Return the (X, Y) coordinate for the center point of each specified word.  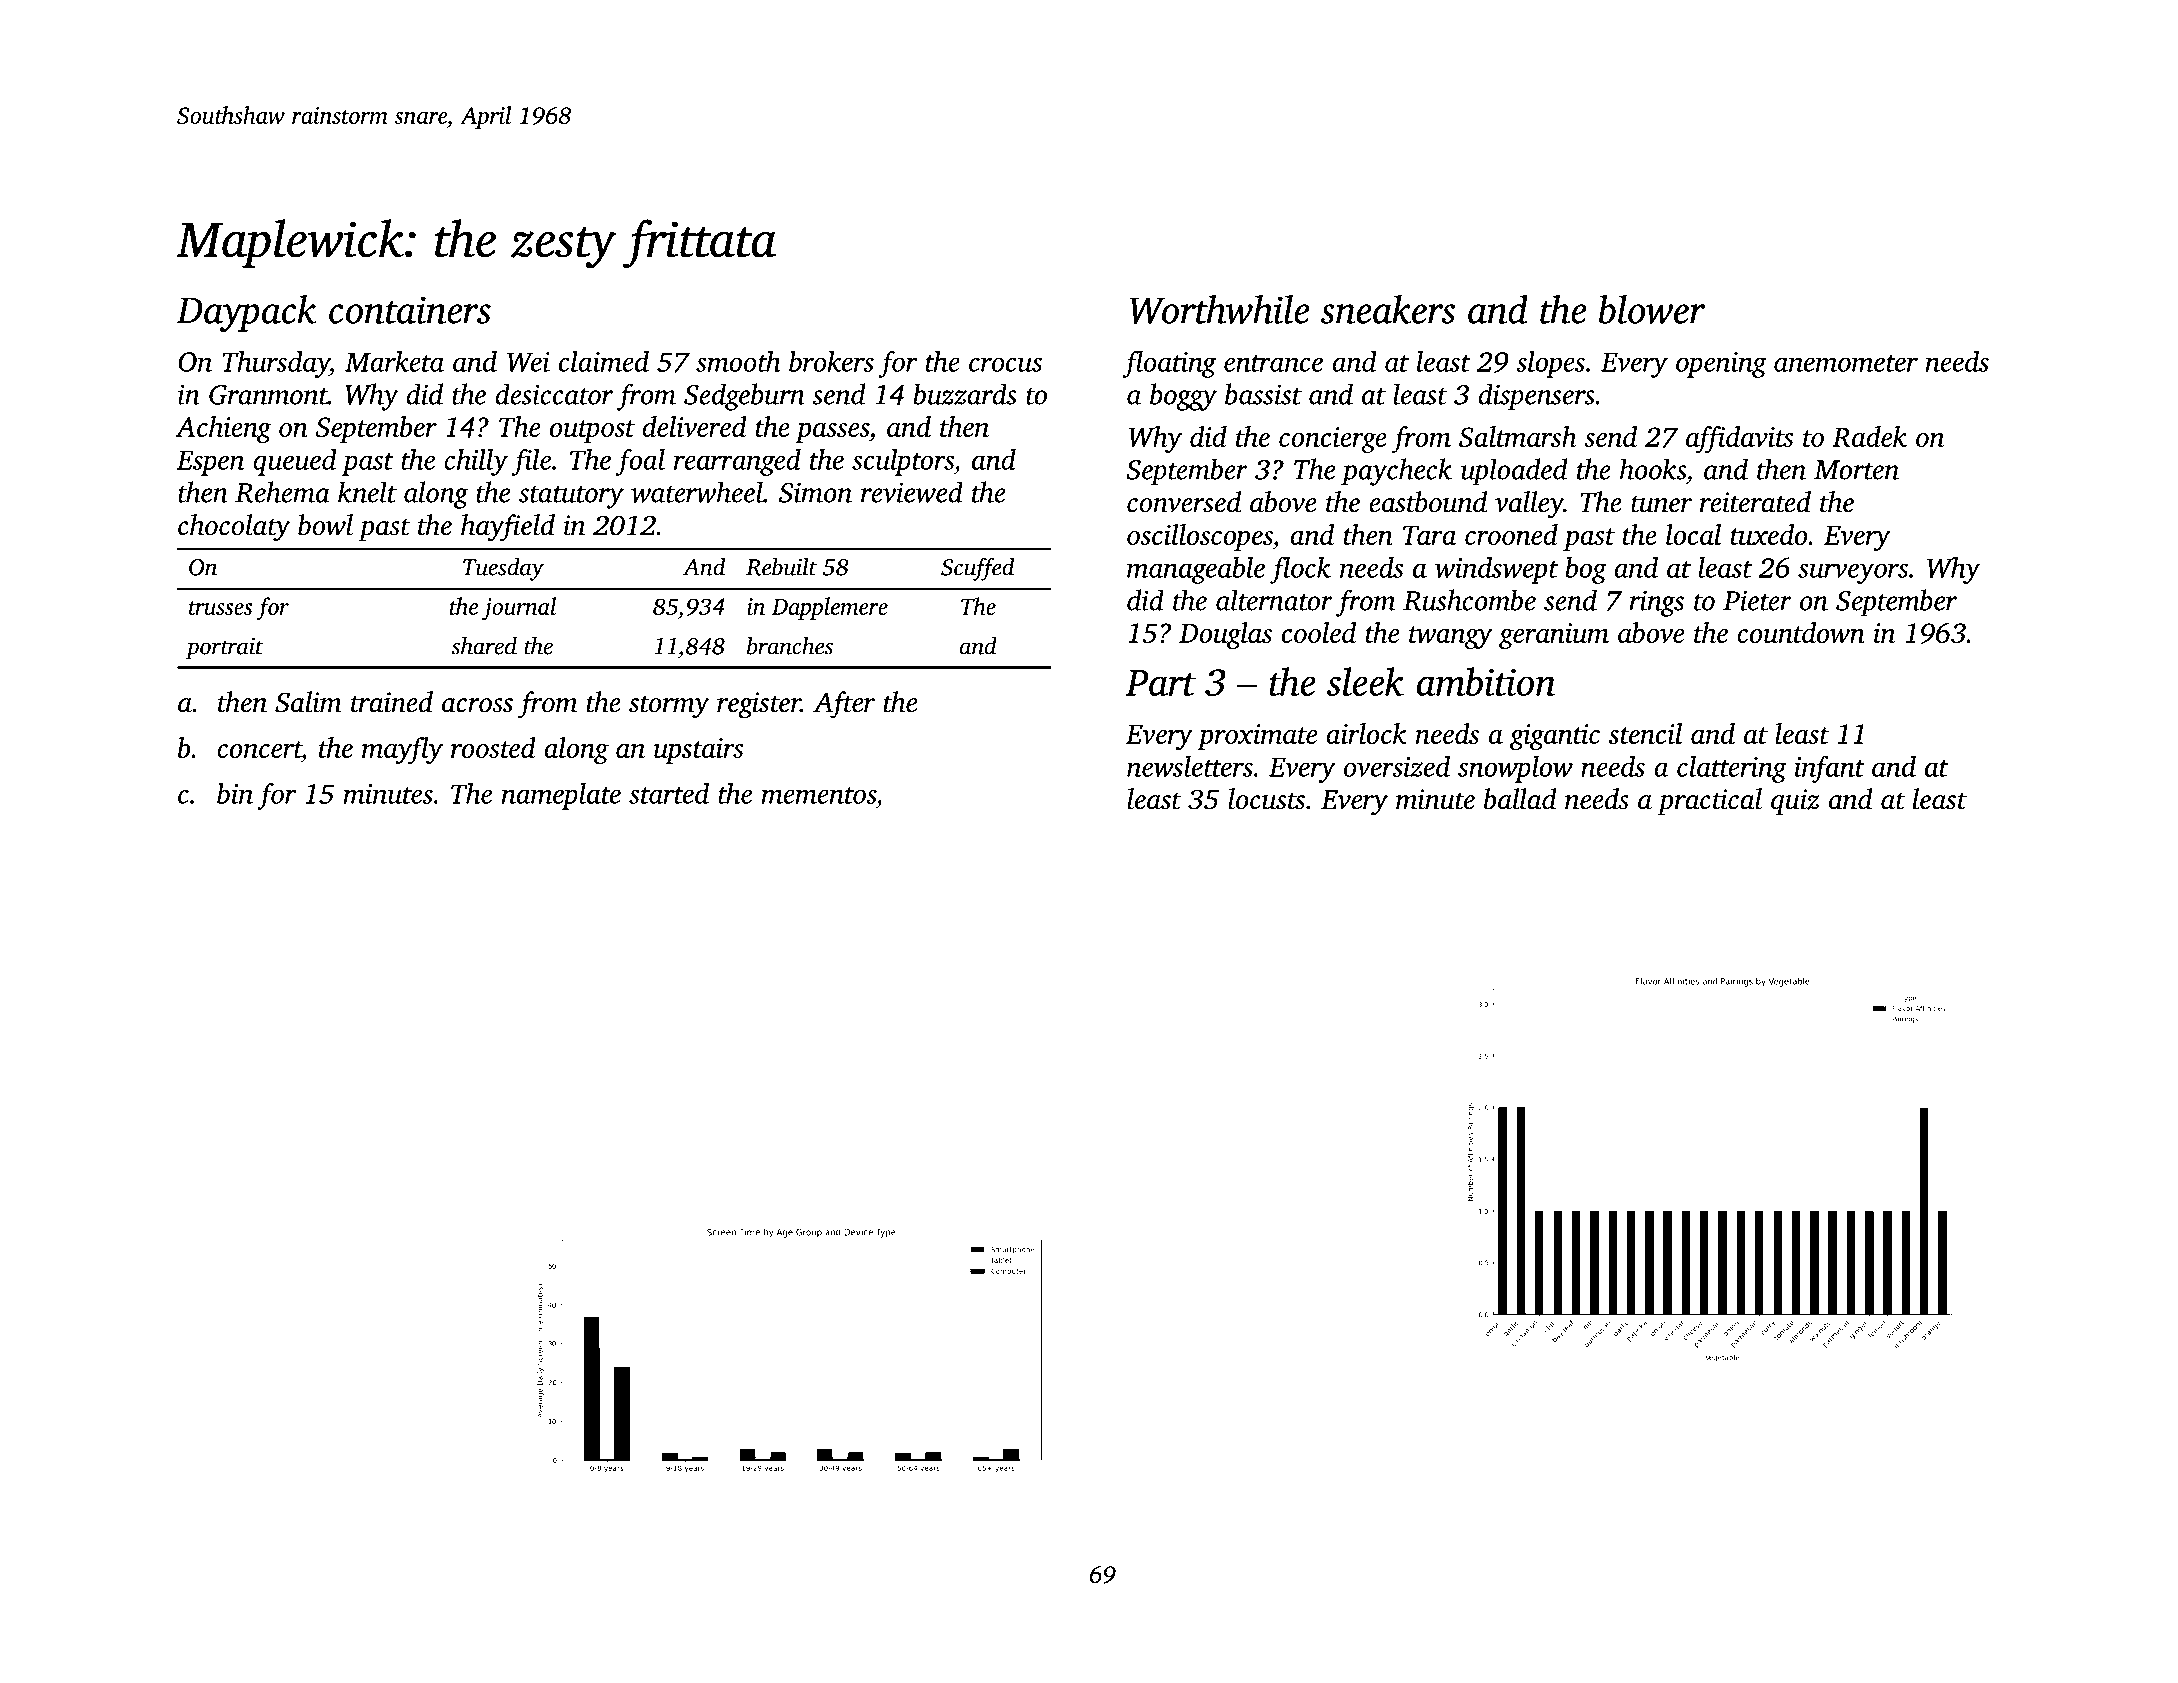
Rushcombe (1469, 600)
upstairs (699, 751)
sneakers (1388, 309)
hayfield (508, 528)
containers (410, 310)
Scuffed (977, 569)
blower (1652, 309)
